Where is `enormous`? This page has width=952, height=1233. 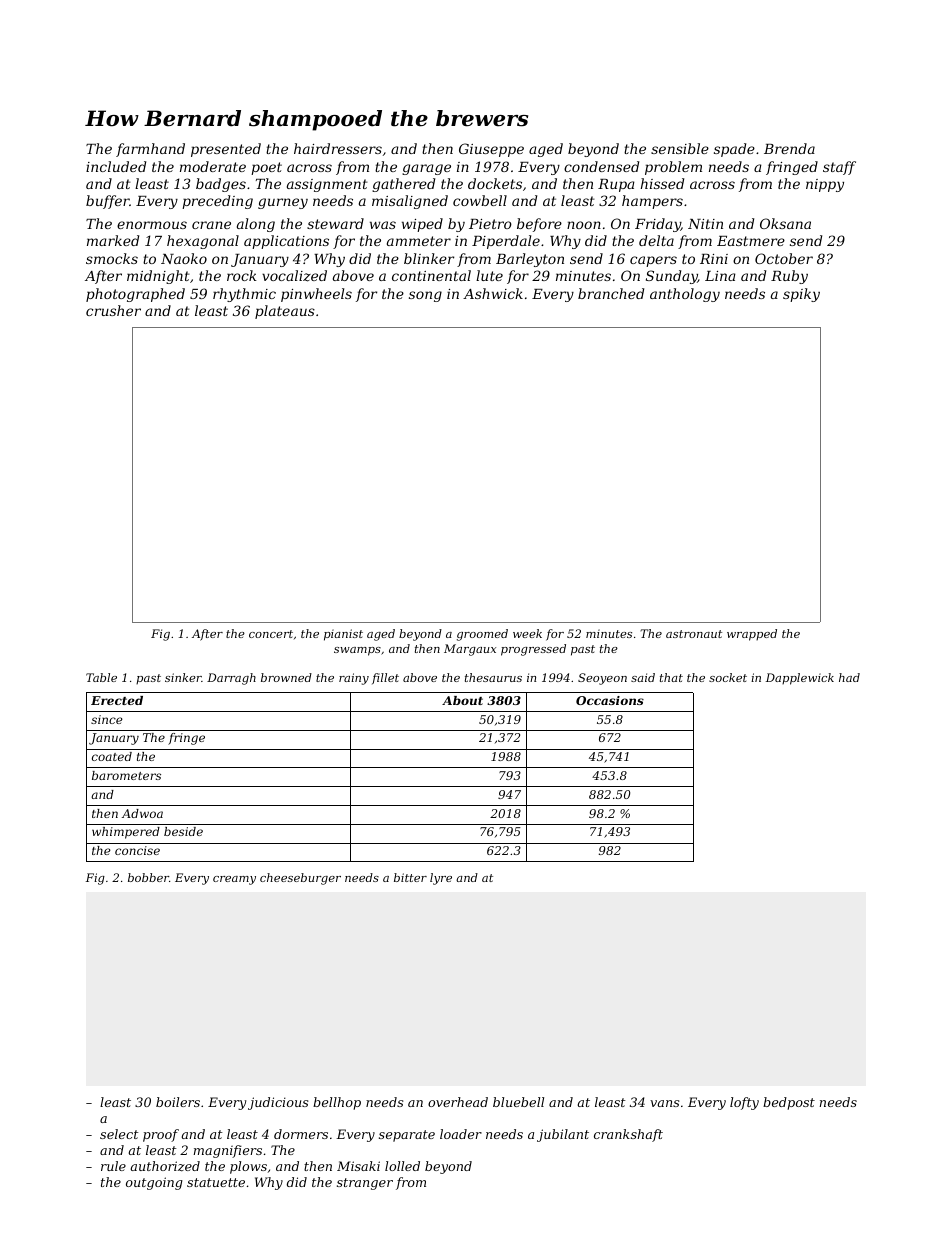
enormous is located at coordinates (152, 225).
